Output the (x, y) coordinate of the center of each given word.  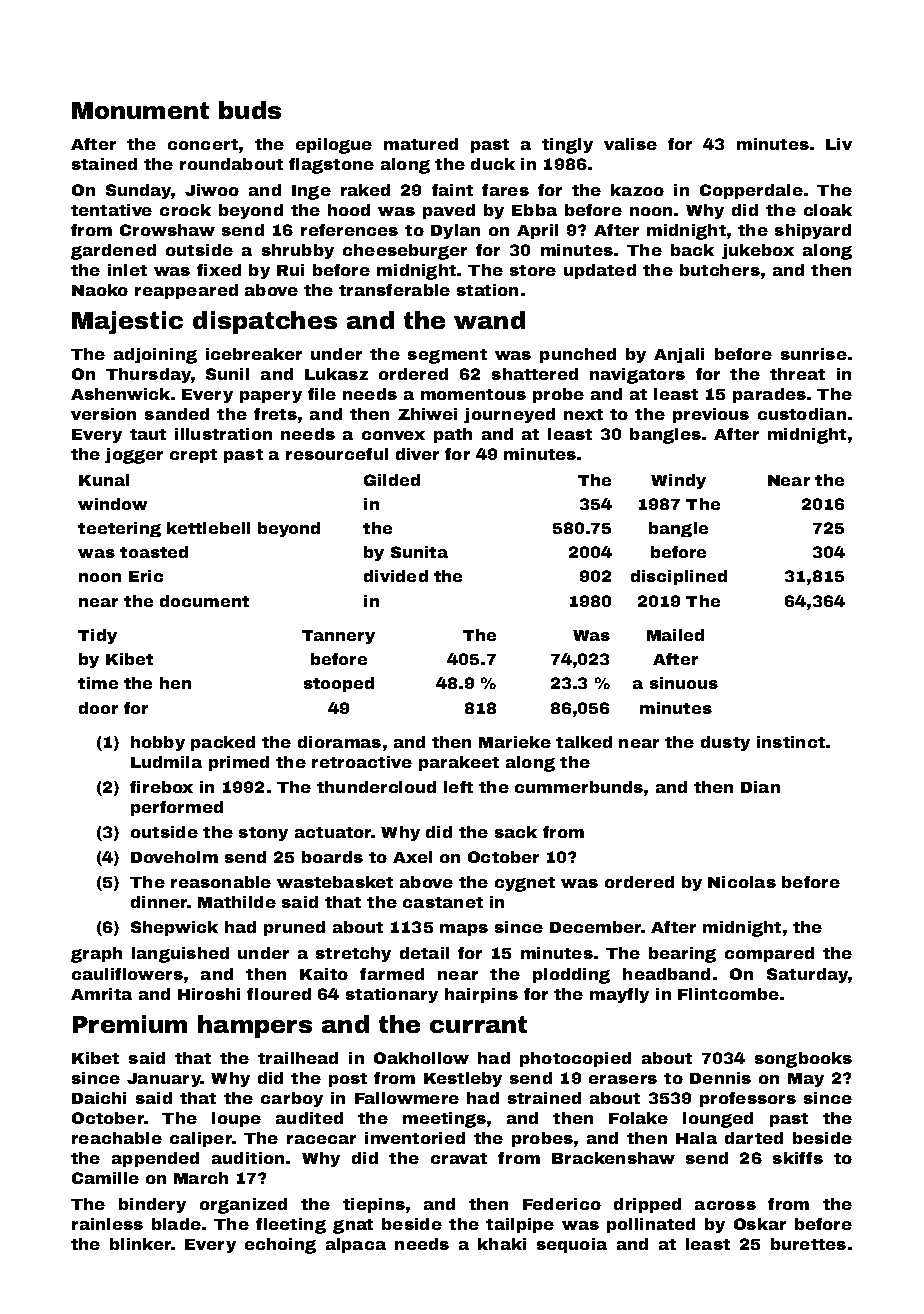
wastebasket (335, 882)
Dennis (720, 1078)
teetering (119, 529)
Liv (839, 144)
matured (421, 144)
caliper (201, 1139)
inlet (127, 270)
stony (263, 834)
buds (250, 110)
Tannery (338, 637)
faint (452, 190)
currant (478, 1024)
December (596, 927)
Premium (130, 1024)
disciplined (679, 577)
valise (630, 144)
